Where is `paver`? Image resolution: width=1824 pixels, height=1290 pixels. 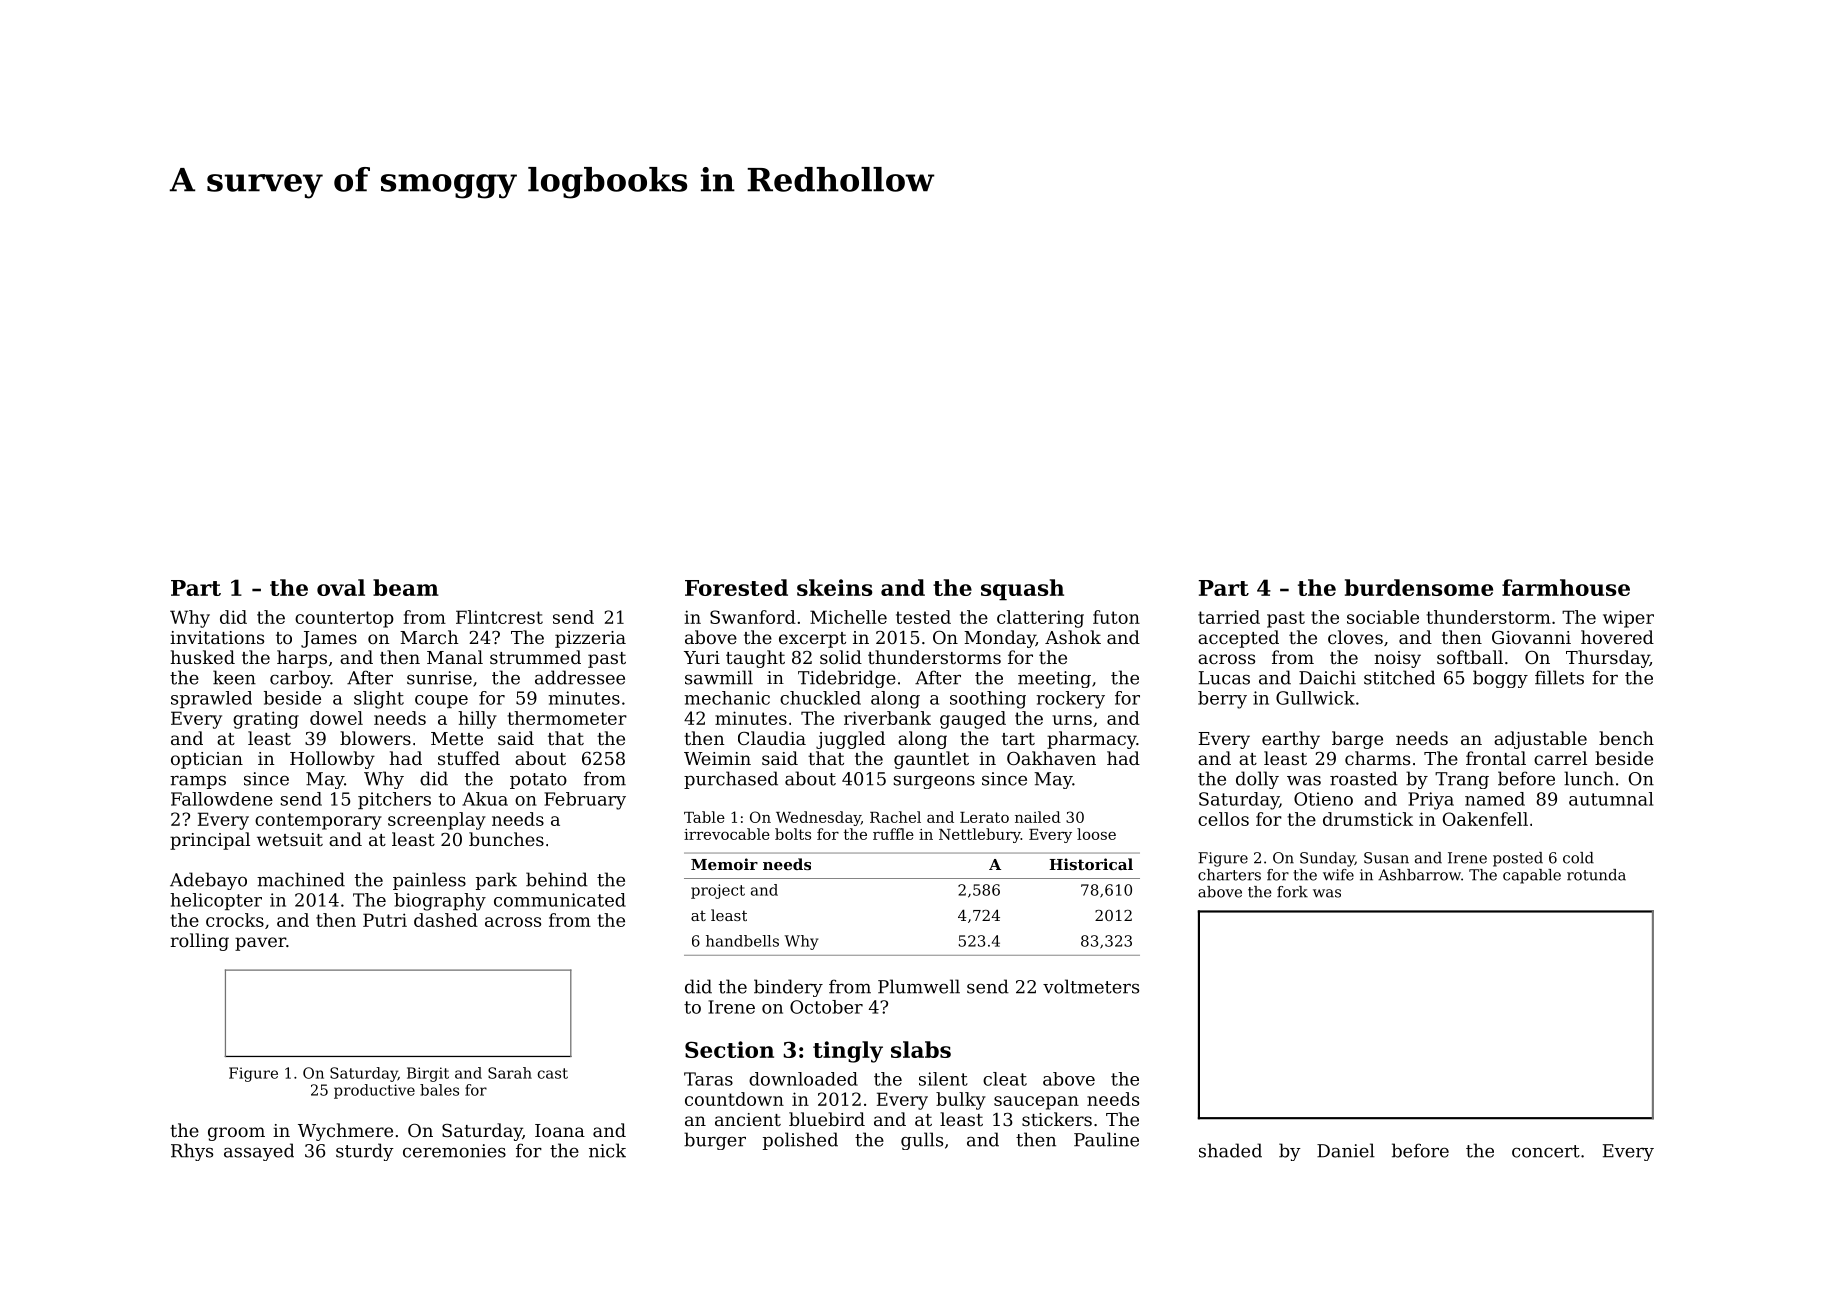 paver is located at coordinates (260, 944).
